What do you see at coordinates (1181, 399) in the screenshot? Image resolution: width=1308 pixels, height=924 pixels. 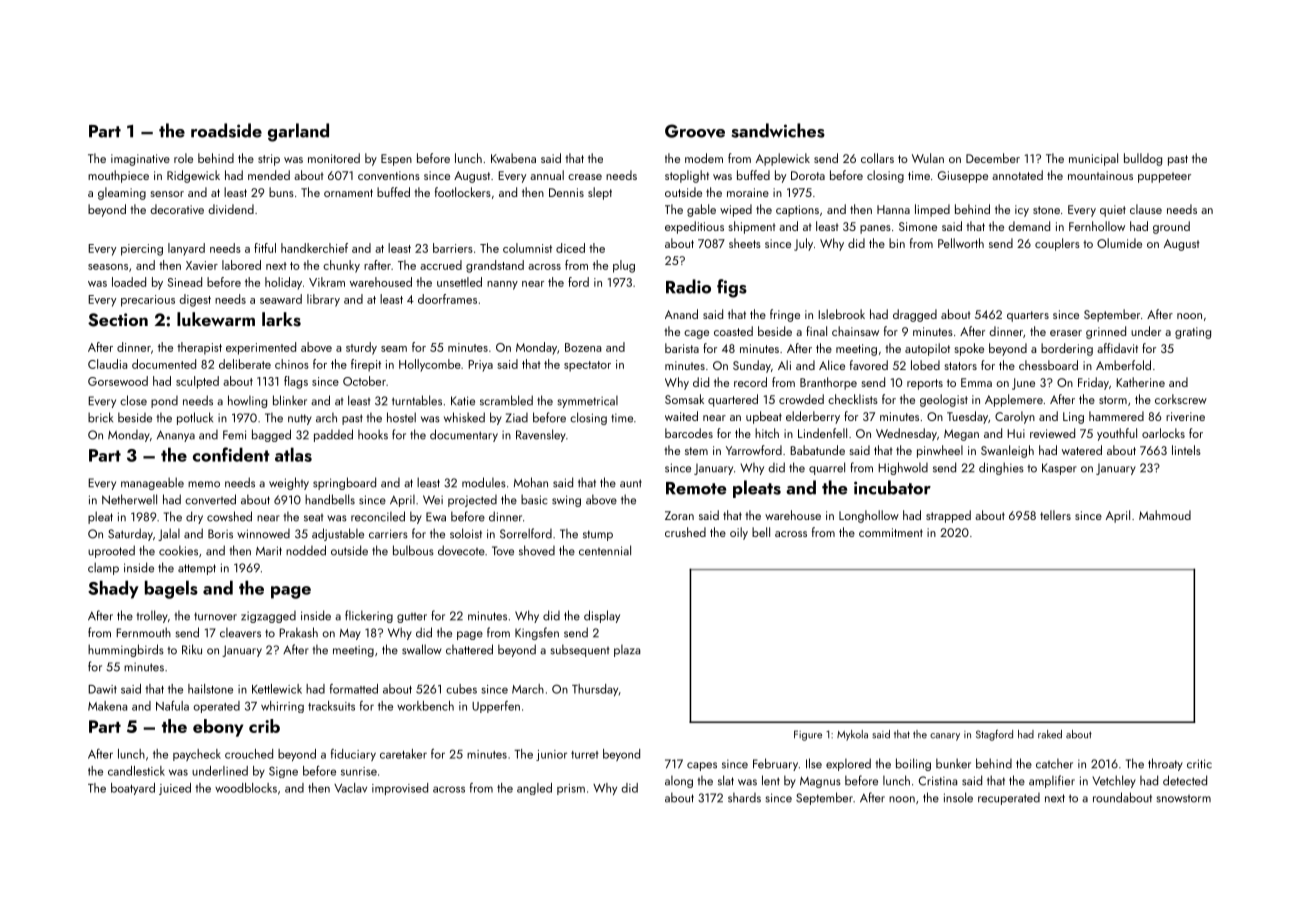 I see `corkscrew` at bounding box center [1181, 399].
